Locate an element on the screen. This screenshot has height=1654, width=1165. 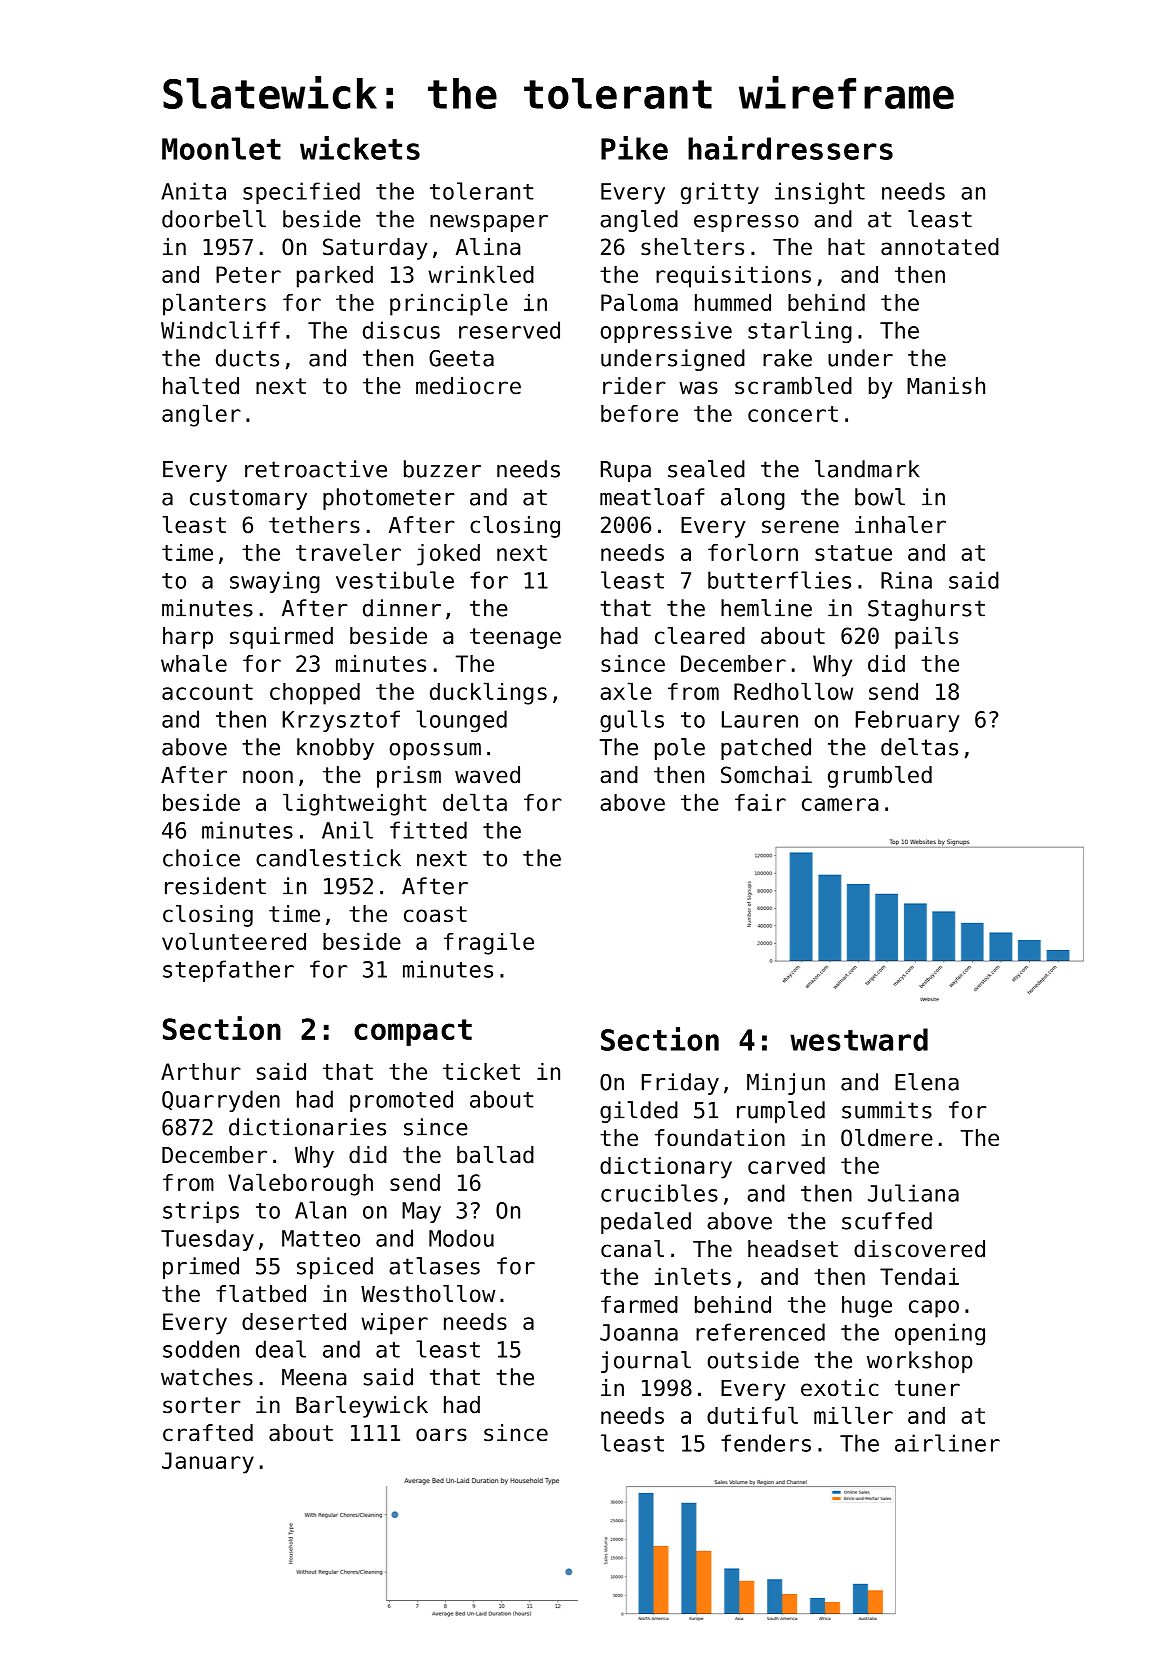
dictionaries is located at coordinates (307, 1127).
